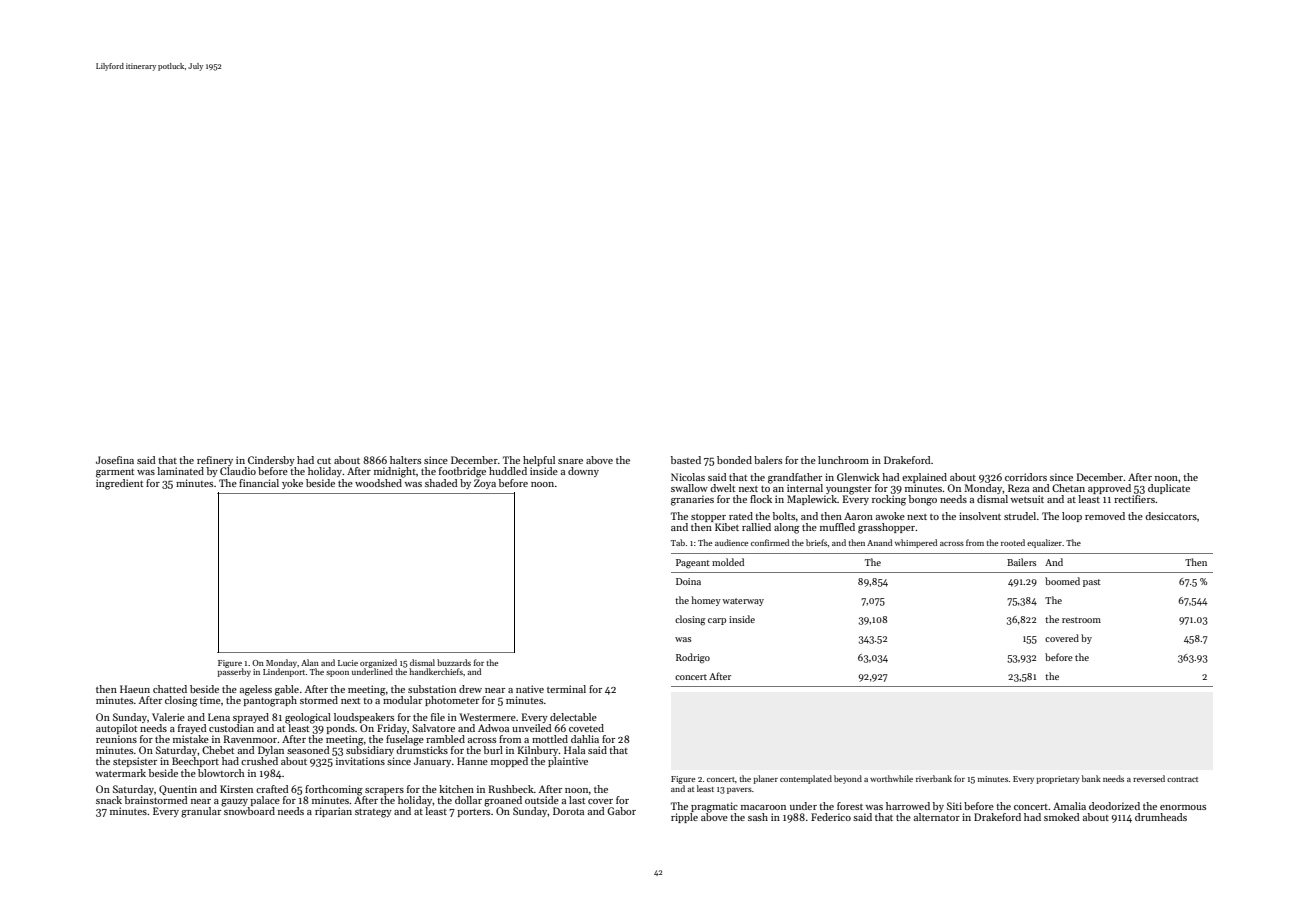 This image has width=1308, height=924. Describe the element at coordinates (1171, 516) in the image. I see `desiccators` at that location.
